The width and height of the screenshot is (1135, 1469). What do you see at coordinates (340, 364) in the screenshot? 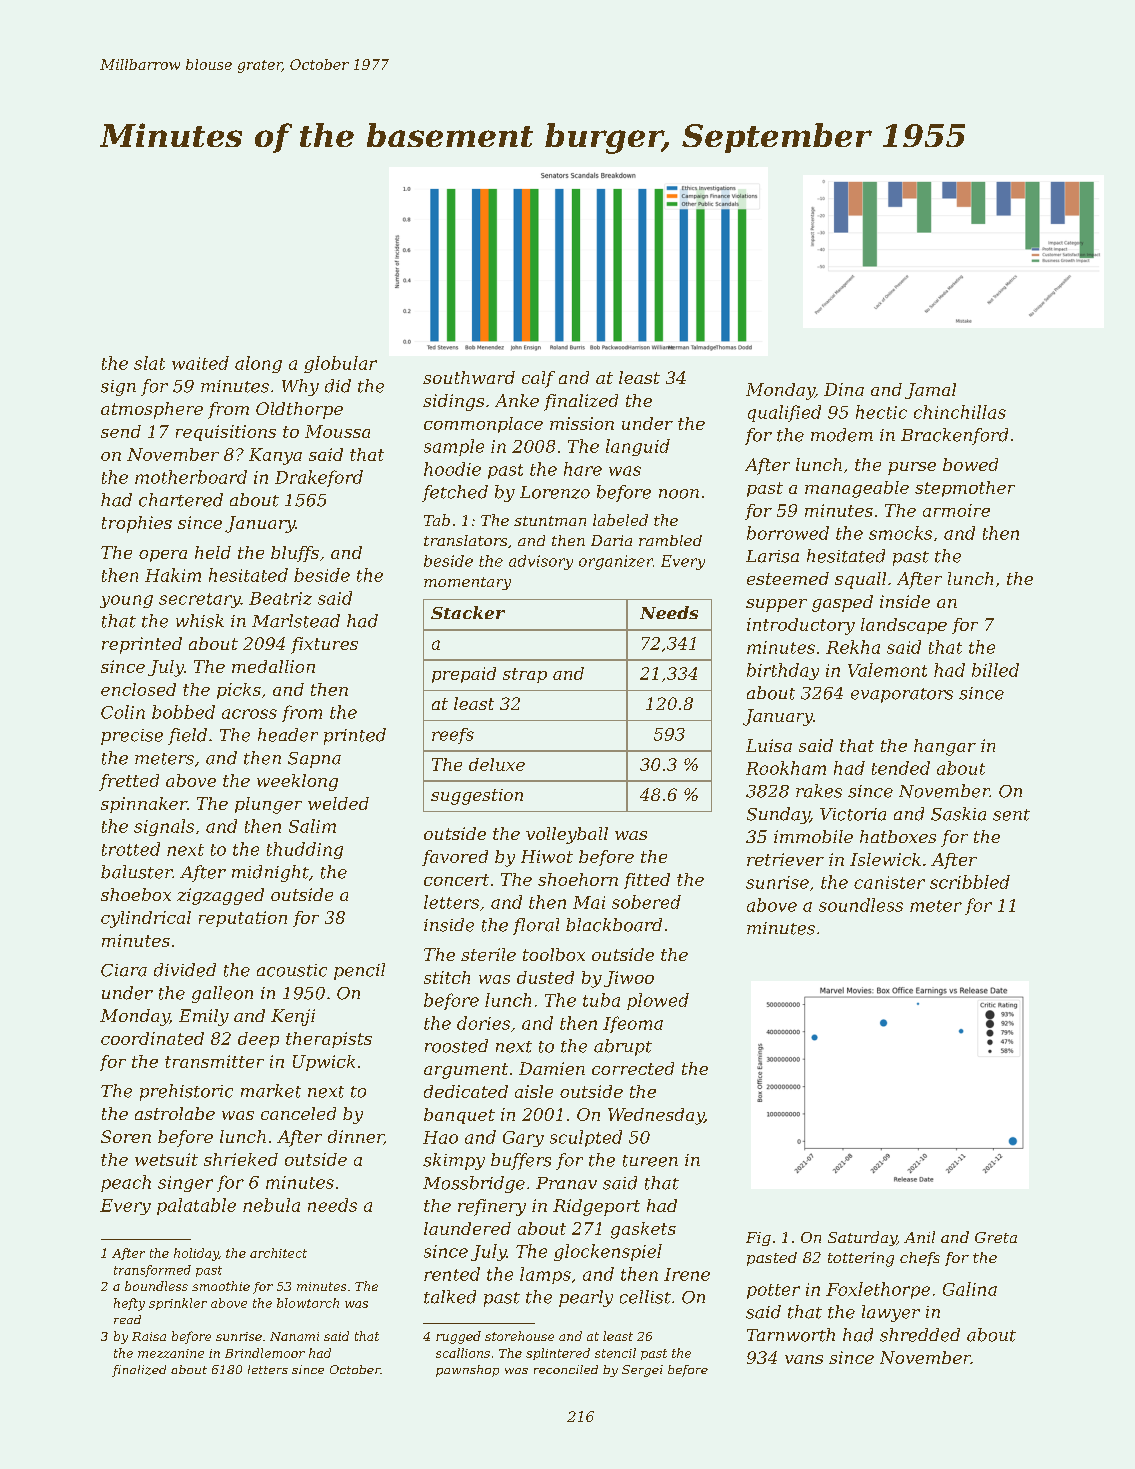
I see `globular` at bounding box center [340, 364].
